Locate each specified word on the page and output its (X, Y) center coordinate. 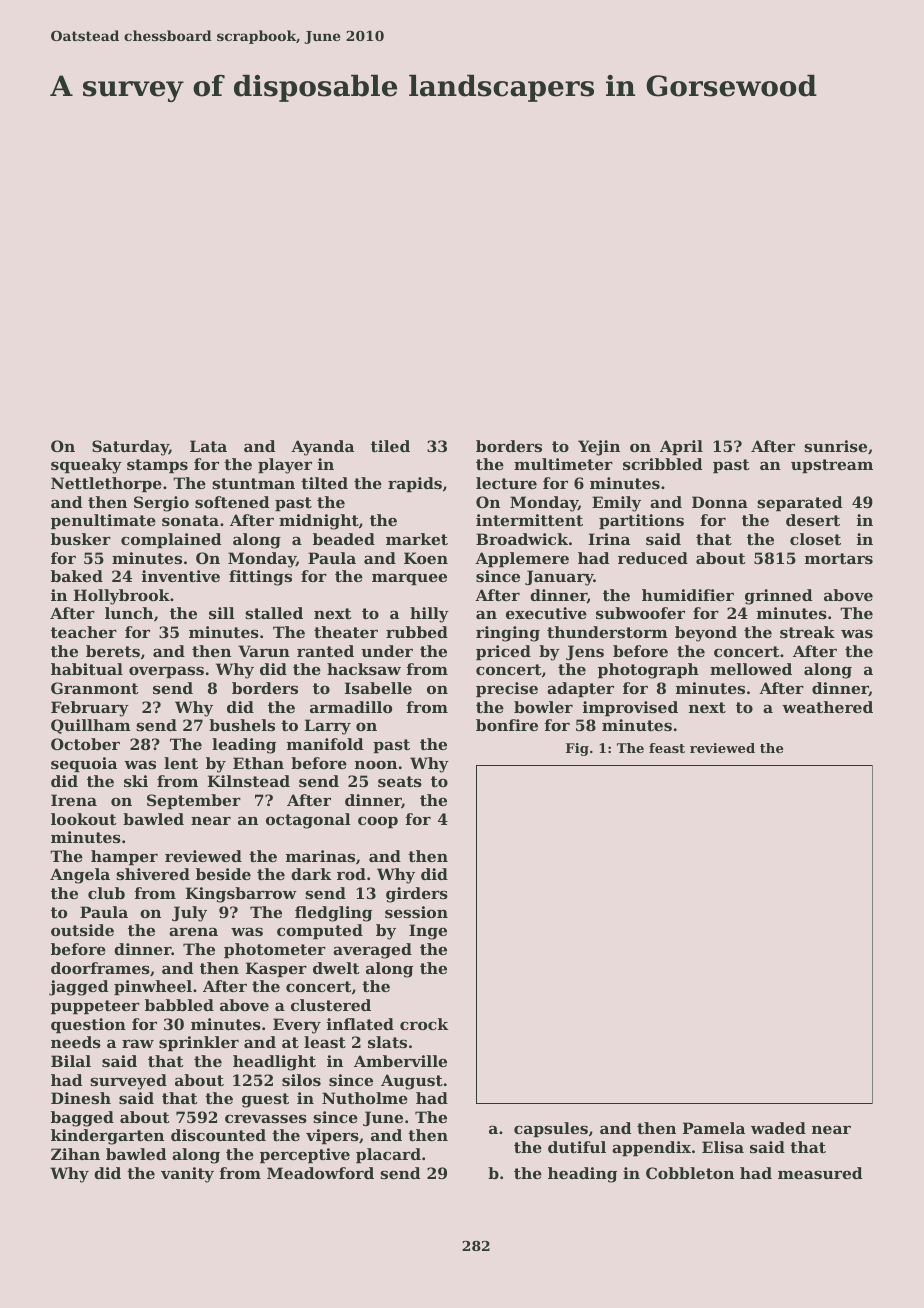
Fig (577, 749)
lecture (506, 483)
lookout (83, 819)
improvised (630, 708)
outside (82, 930)
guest (265, 1100)
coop (378, 822)
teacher (84, 632)
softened (232, 502)
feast (667, 748)
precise (507, 689)
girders (417, 895)
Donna (720, 502)
